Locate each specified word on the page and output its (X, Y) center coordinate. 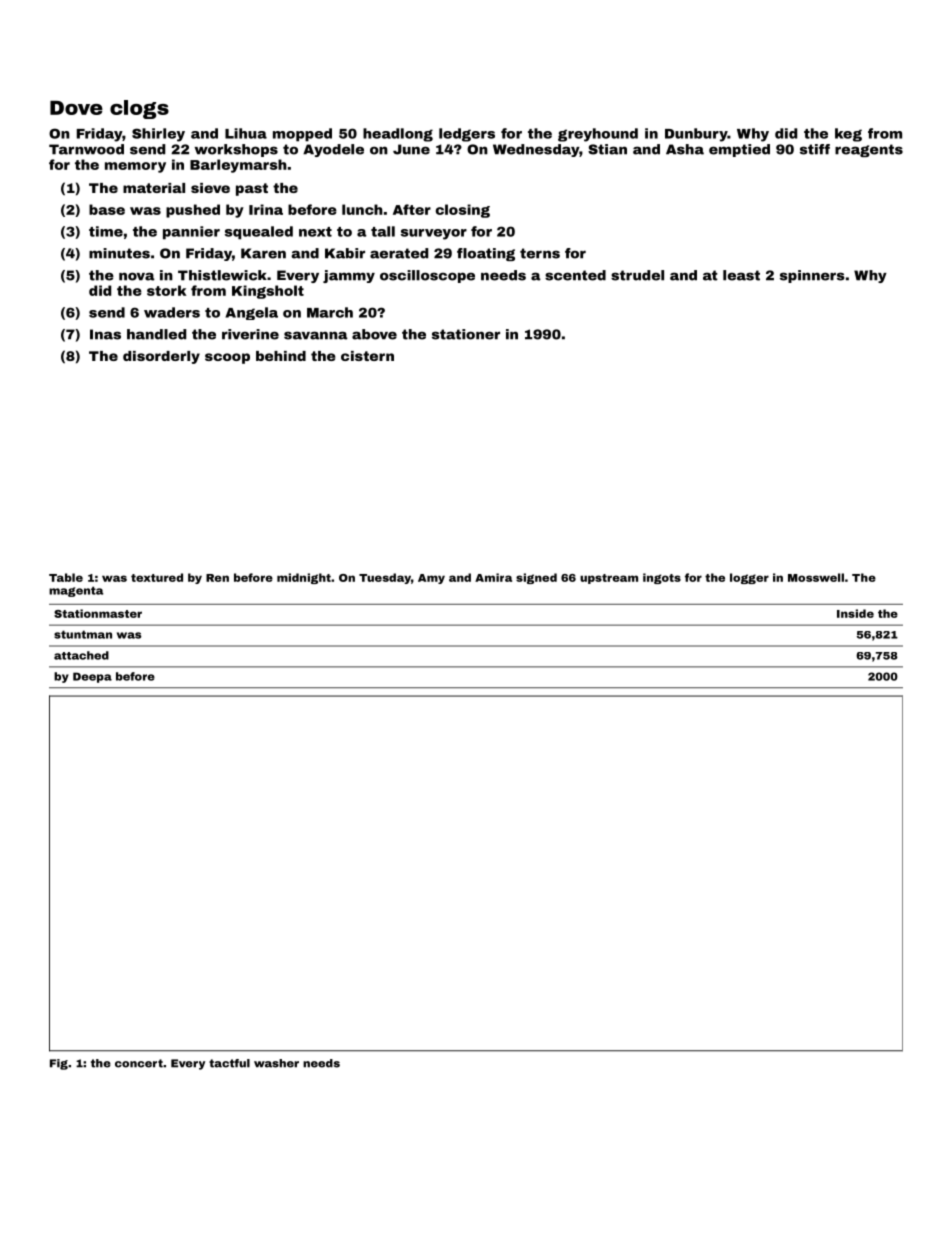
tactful (229, 1063)
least (741, 275)
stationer (466, 334)
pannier (191, 233)
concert (139, 1063)
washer (276, 1063)
